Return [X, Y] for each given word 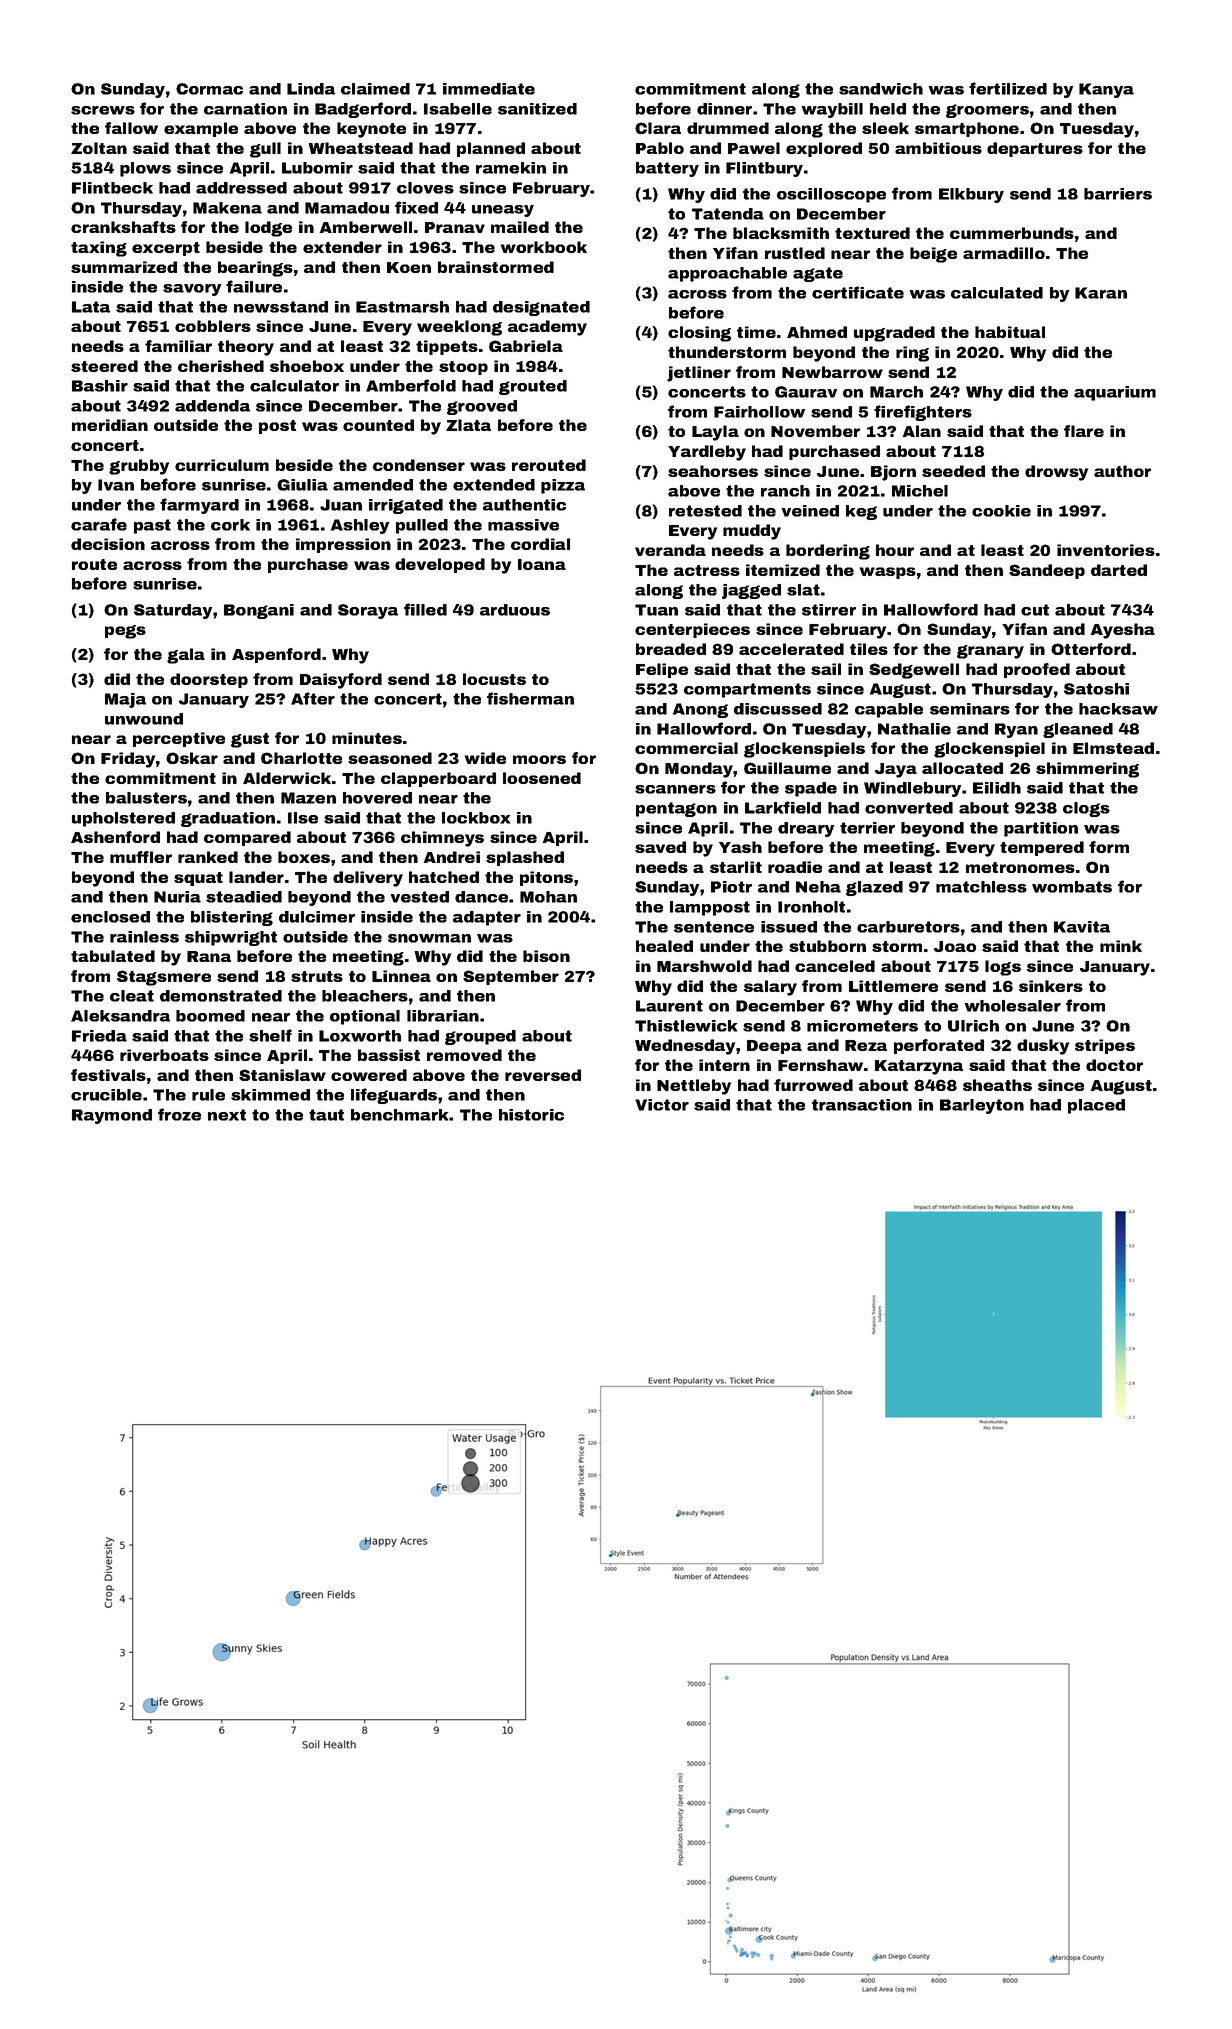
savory [192, 290]
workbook [544, 247]
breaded [671, 649]
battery [667, 169]
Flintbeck [112, 188]
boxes [304, 857]
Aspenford [276, 655]
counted [378, 425]
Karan [1101, 293]
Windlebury [913, 789]
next [227, 1115]
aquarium [1115, 393]
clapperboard [438, 779]
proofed [1037, 670]
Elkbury [971, 195]
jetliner [699, 374]
